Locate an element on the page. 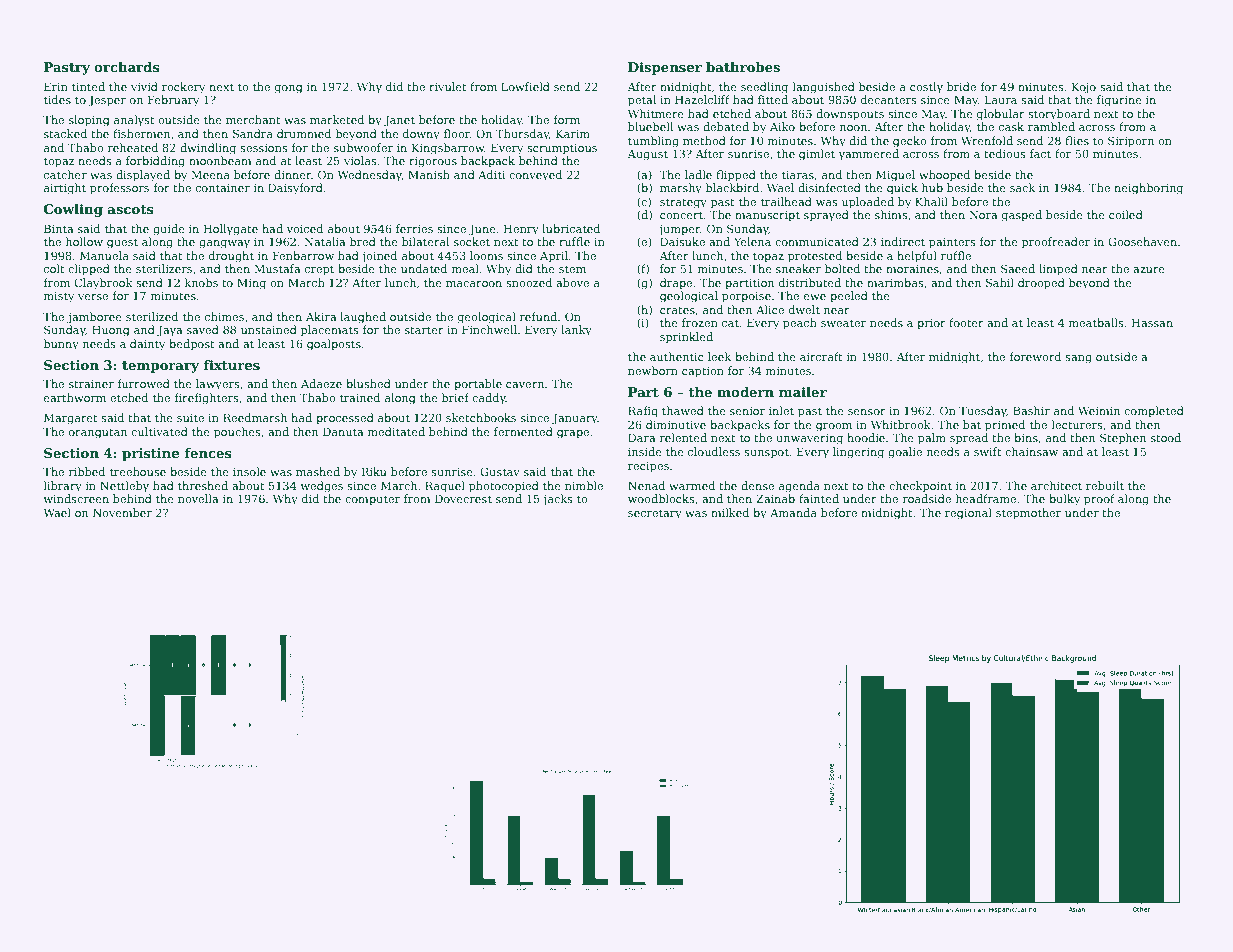 This image has height=952, width=1233. mashed is located at coordinates (318, 471).
